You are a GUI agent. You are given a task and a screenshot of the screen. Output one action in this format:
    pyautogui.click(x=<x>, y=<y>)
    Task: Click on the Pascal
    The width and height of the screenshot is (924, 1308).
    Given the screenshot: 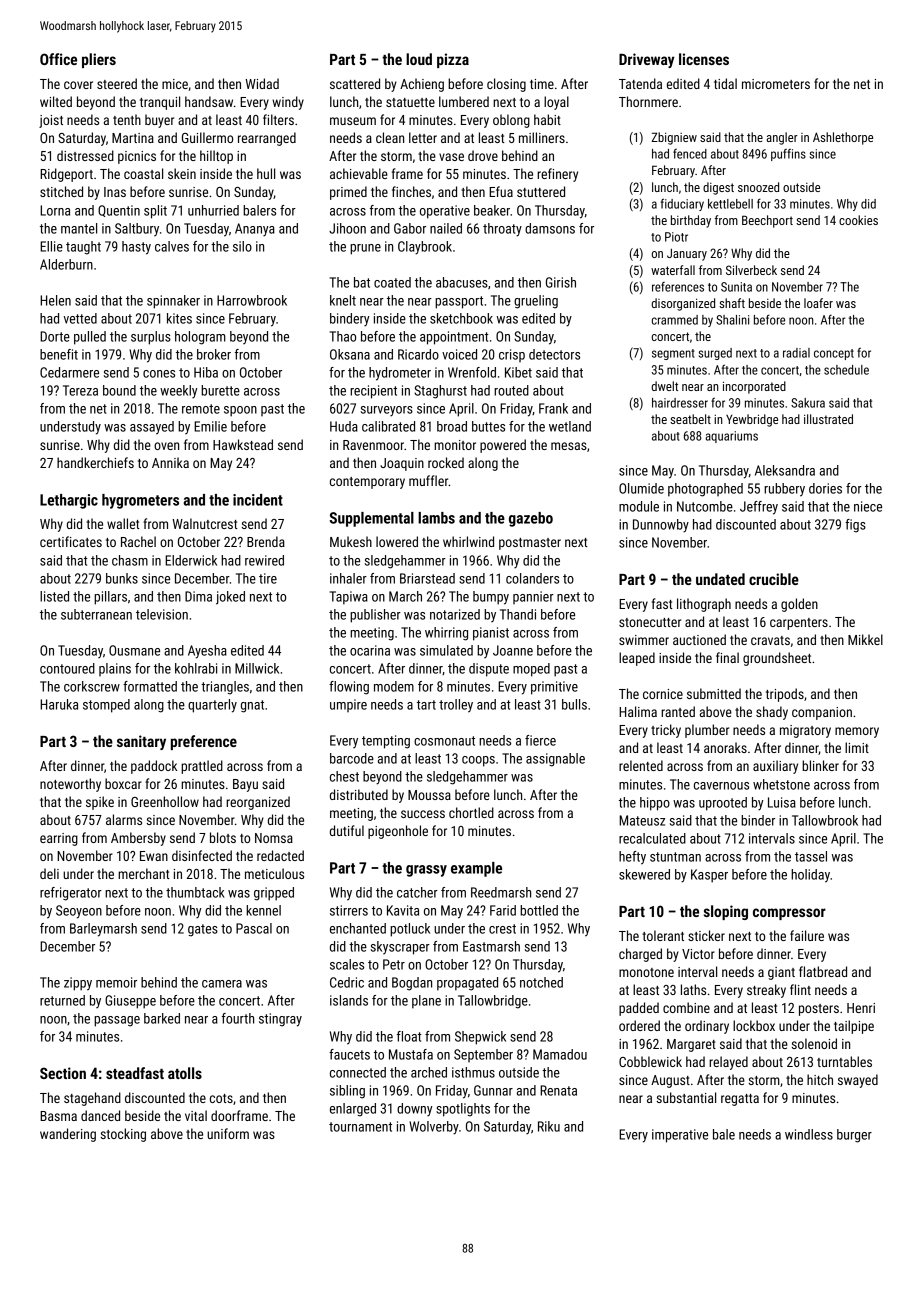 What is the action you would take?
    pyautogui.click(x=254, y=928)
